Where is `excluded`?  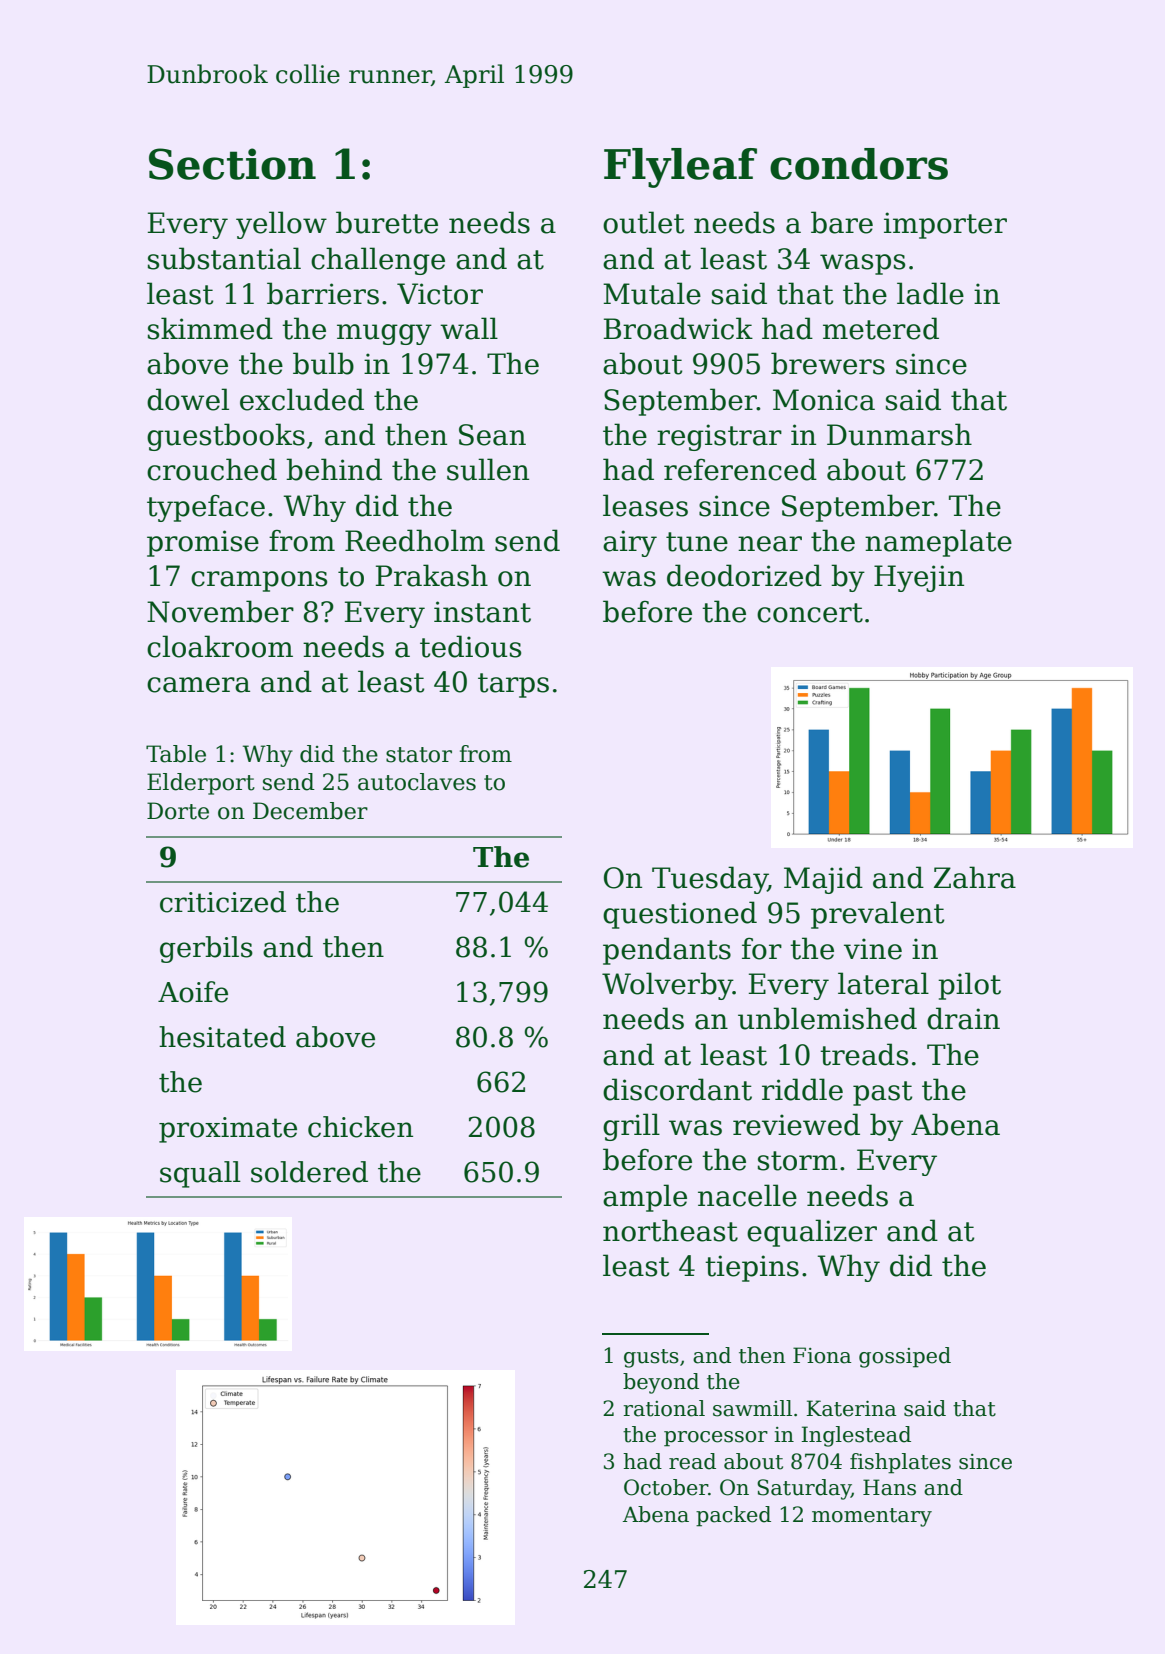 excluded is located at coordinates (302, 399).
